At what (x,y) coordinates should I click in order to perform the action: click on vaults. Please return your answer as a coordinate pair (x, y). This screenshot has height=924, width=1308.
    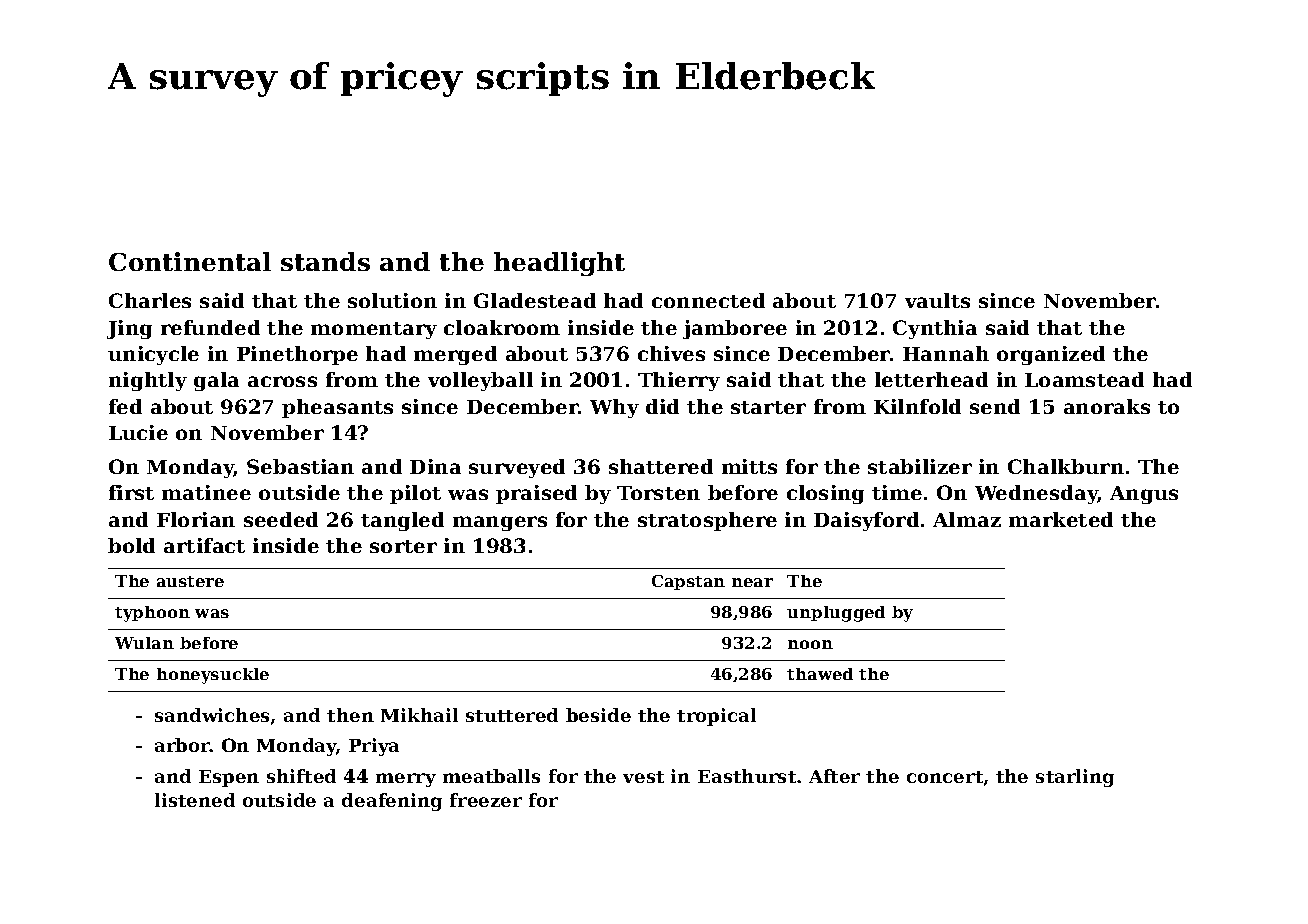
    Looking at the image, I should click on (937, 300).
